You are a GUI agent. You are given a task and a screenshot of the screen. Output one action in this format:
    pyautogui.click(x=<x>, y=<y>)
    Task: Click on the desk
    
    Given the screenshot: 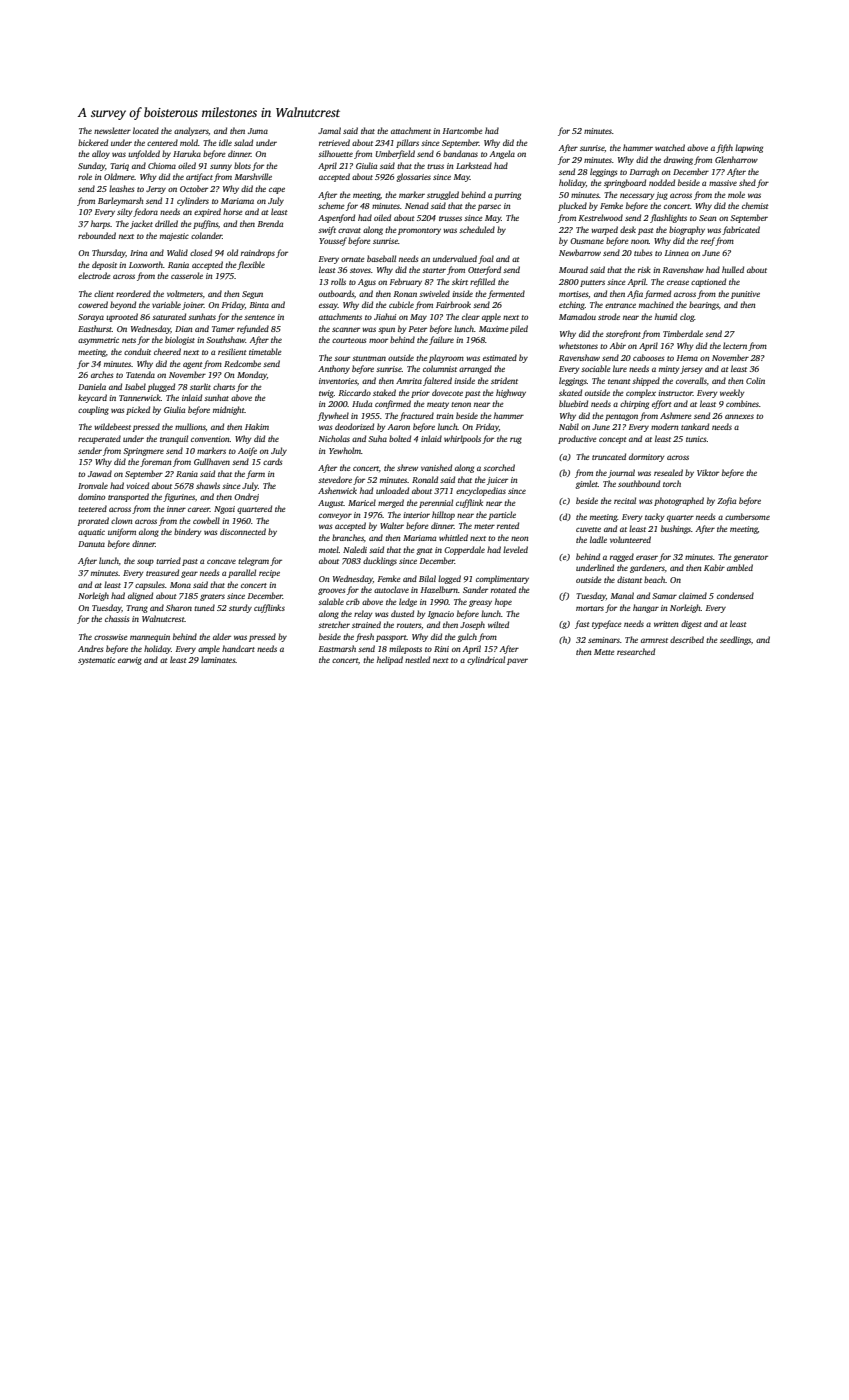 What is the action you would take?
    pyautogui.click(x=628, y=229)
